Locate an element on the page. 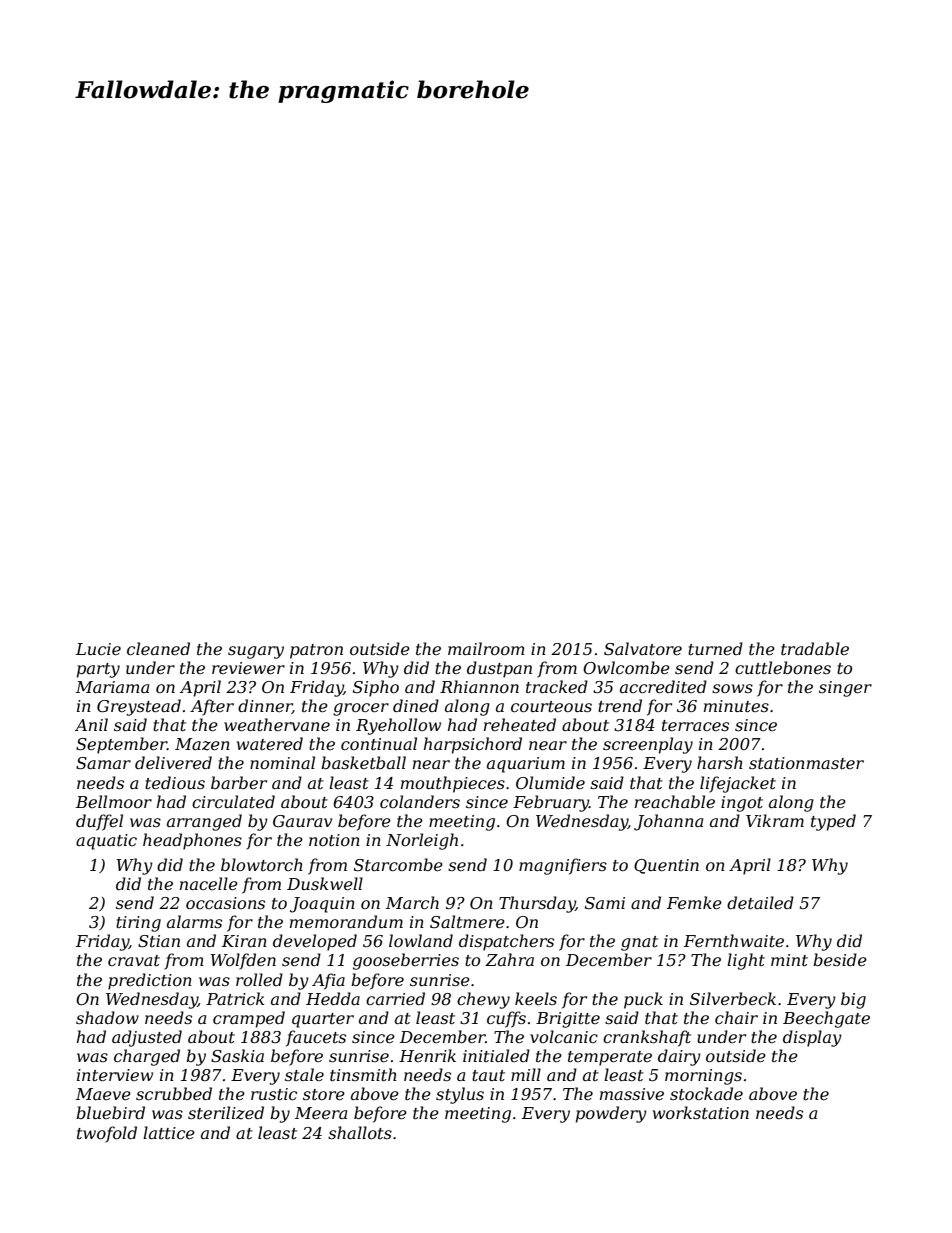  Henrik is located at coordinates (427, 1055).
